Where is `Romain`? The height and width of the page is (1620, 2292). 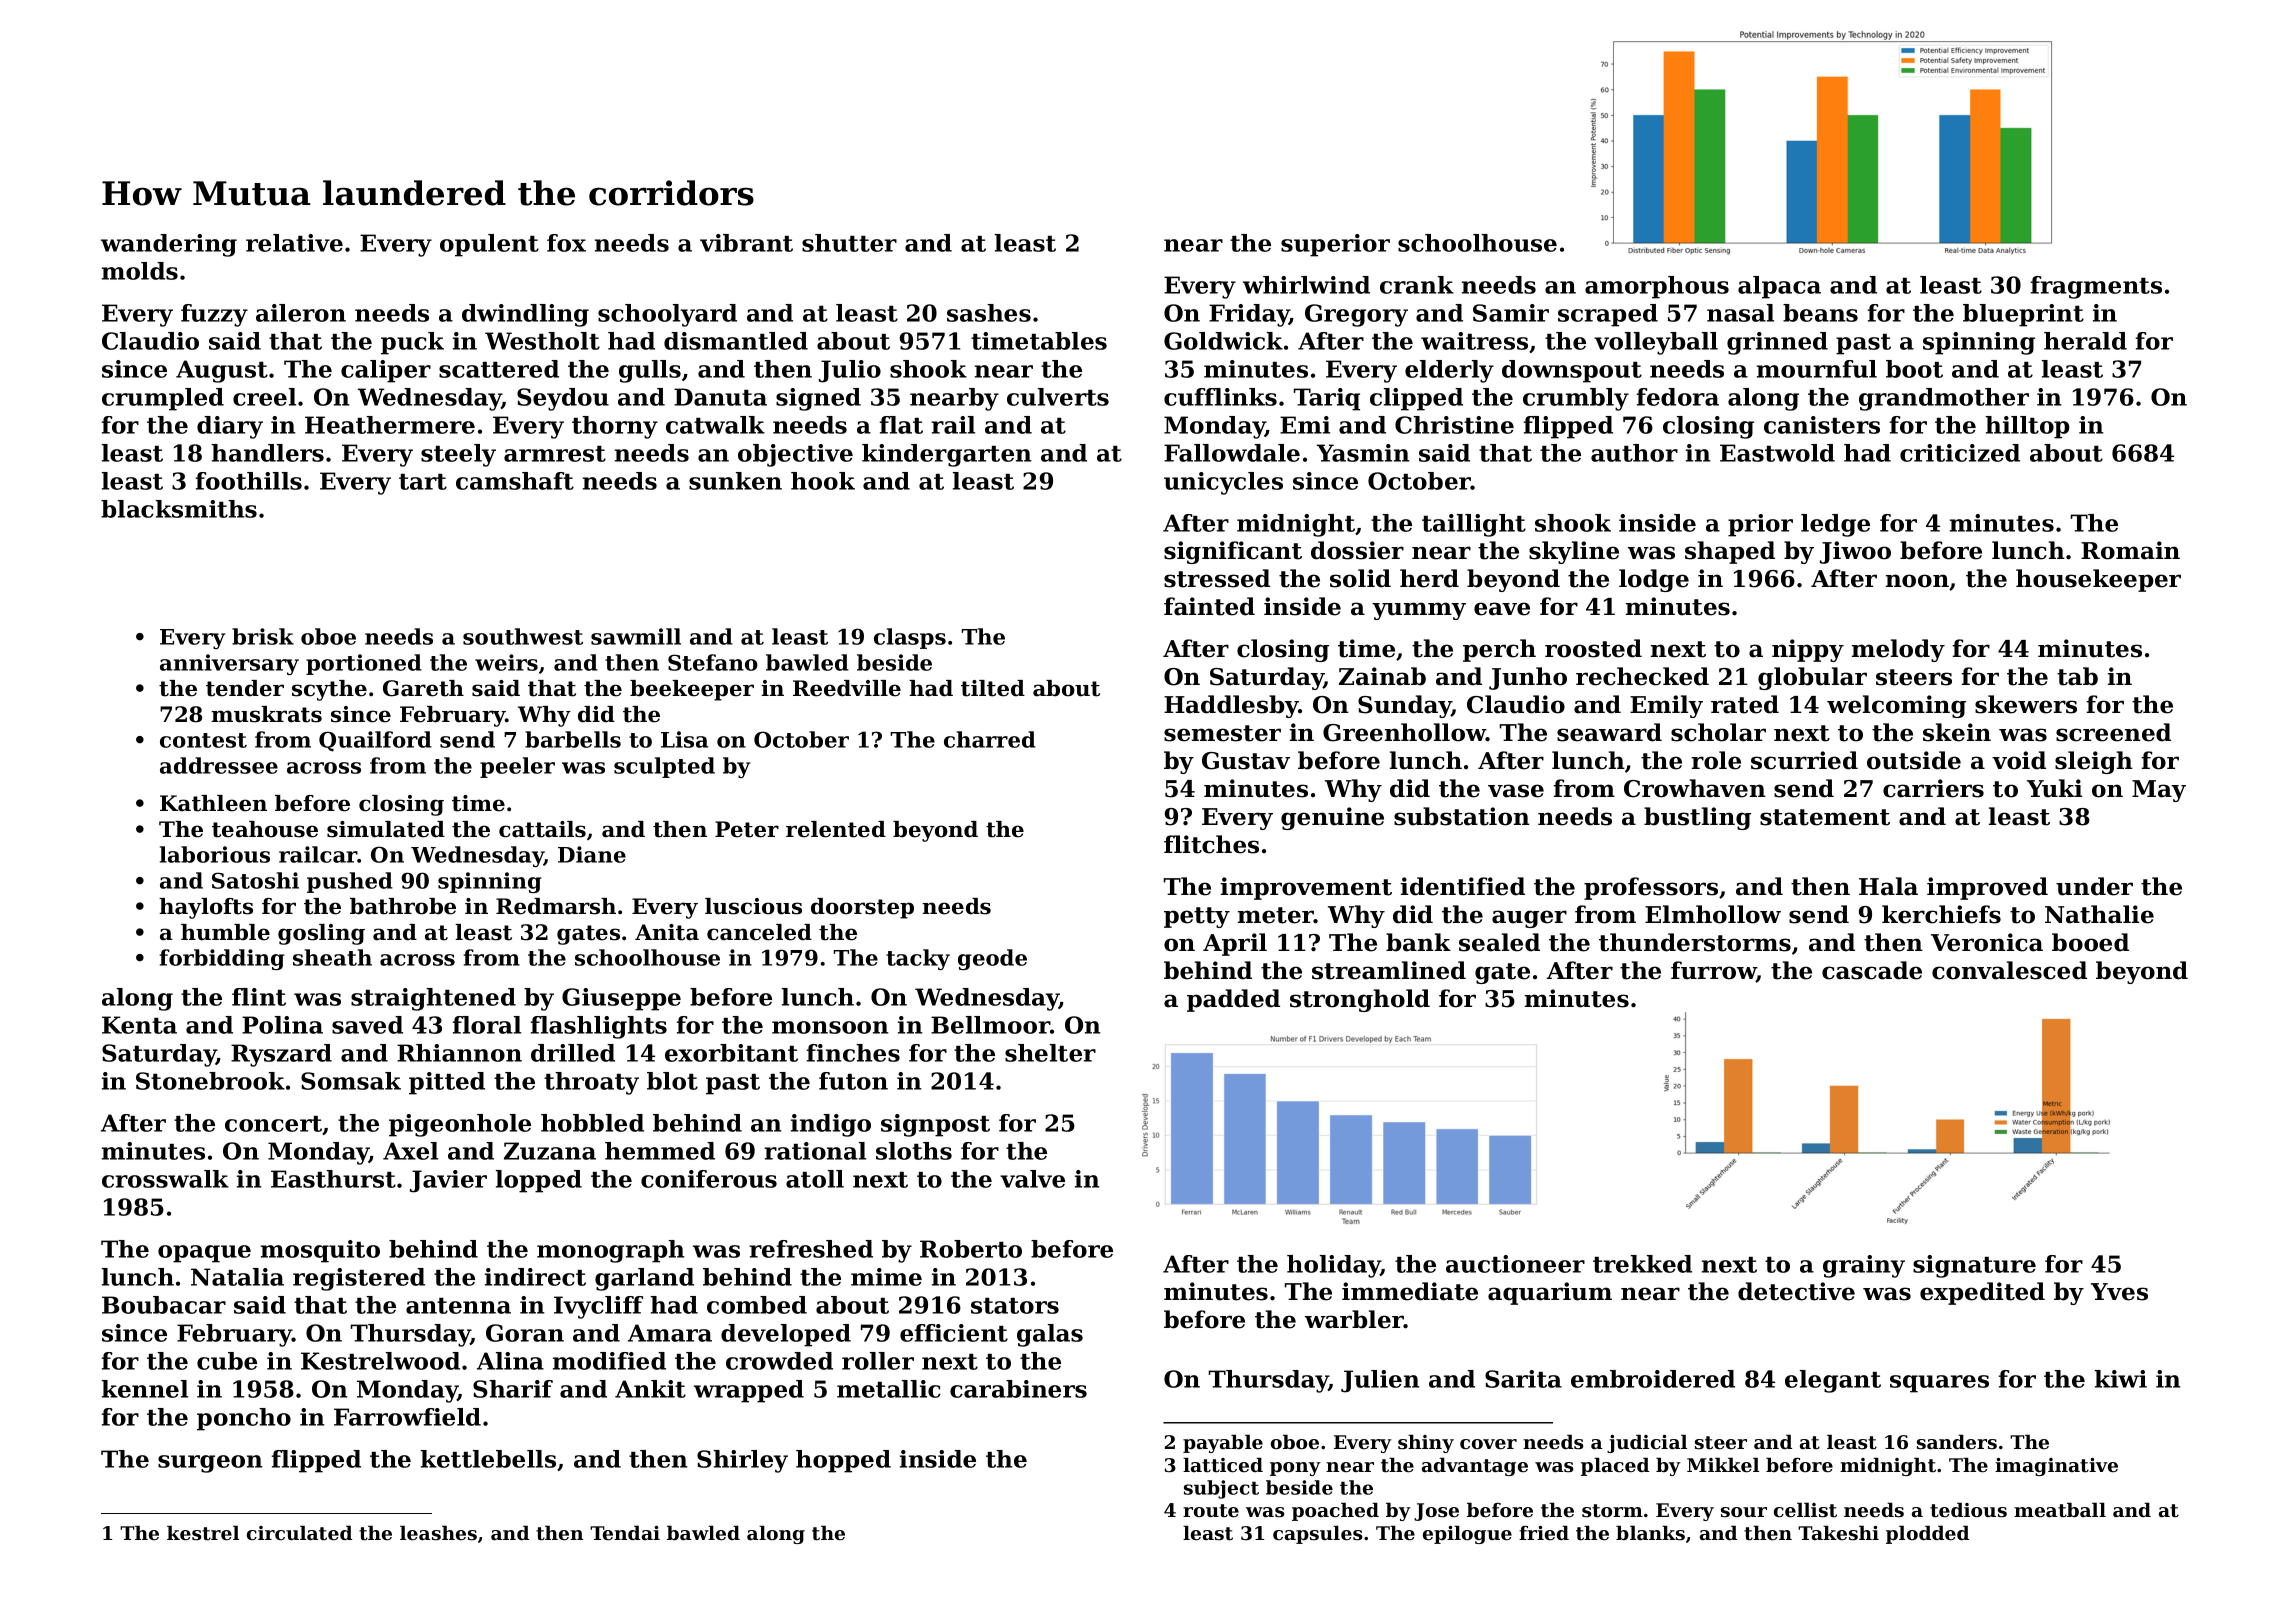
Romain is located at coordinates (2130, 550).
